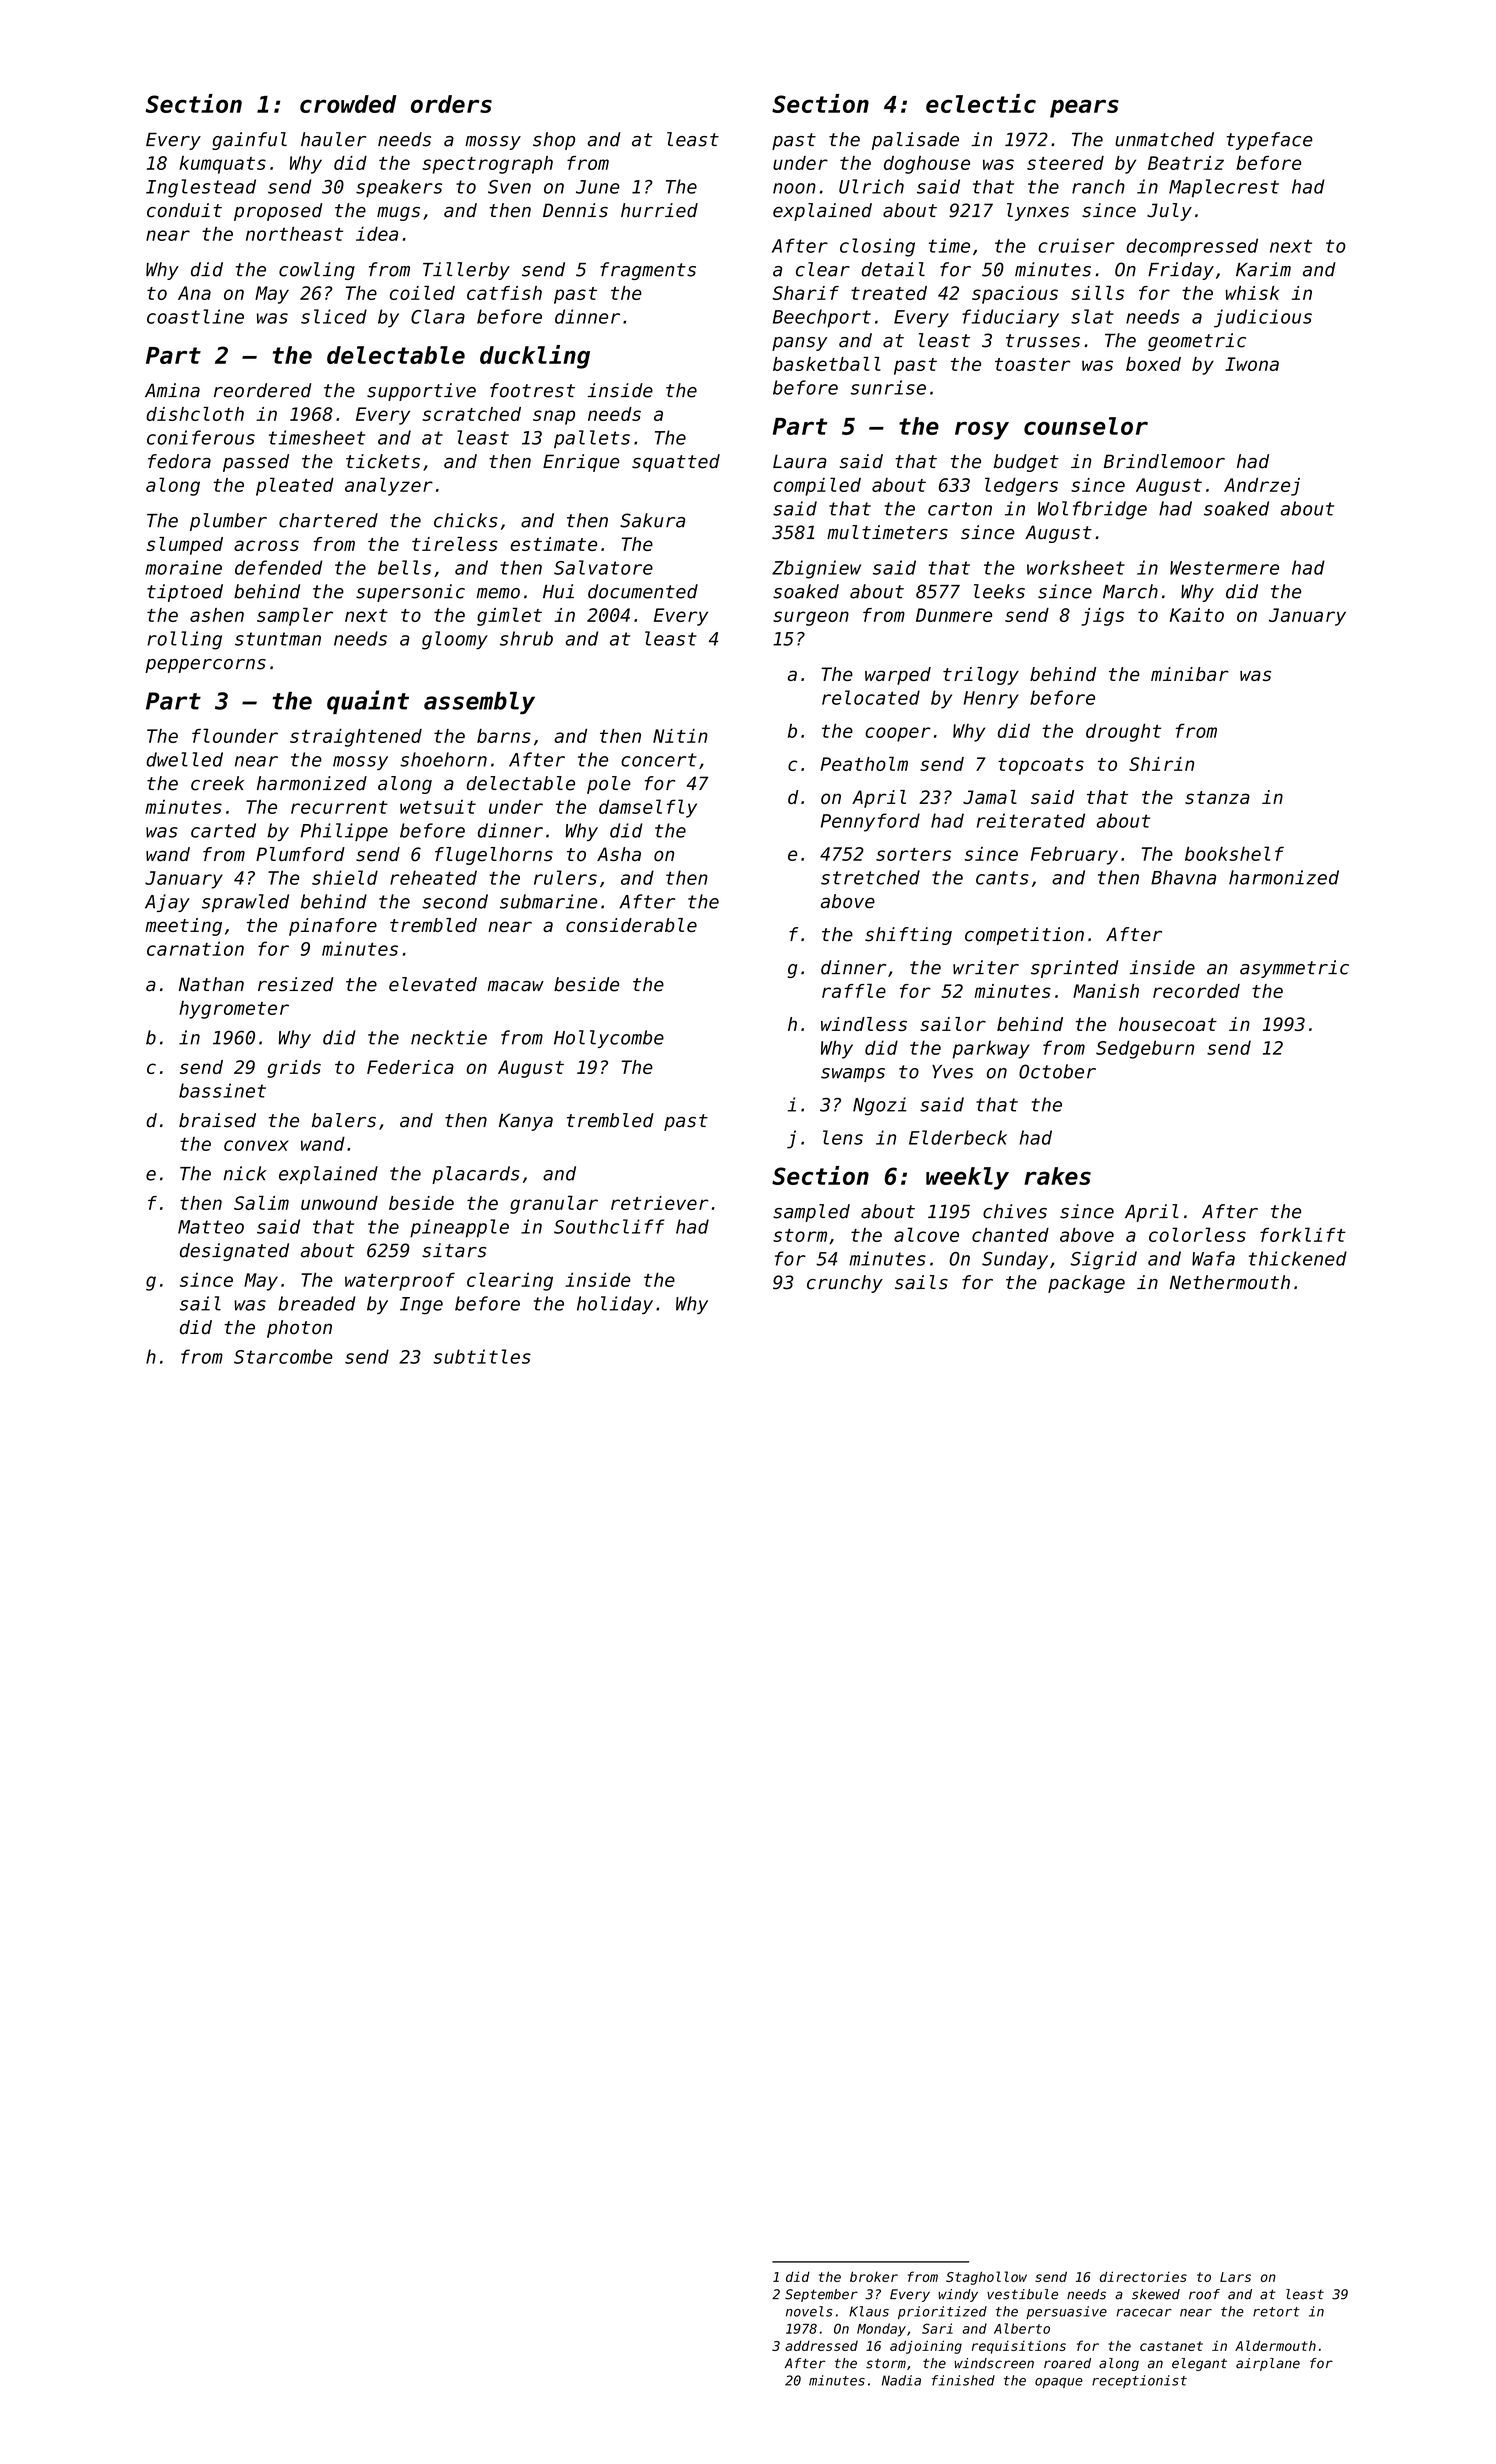 Image resolution: width=1496 pixels, height=2464 pixels. What do you see at coordinates (451, 104) in the document?
I see `orders` at bounding box center [451, 104].
